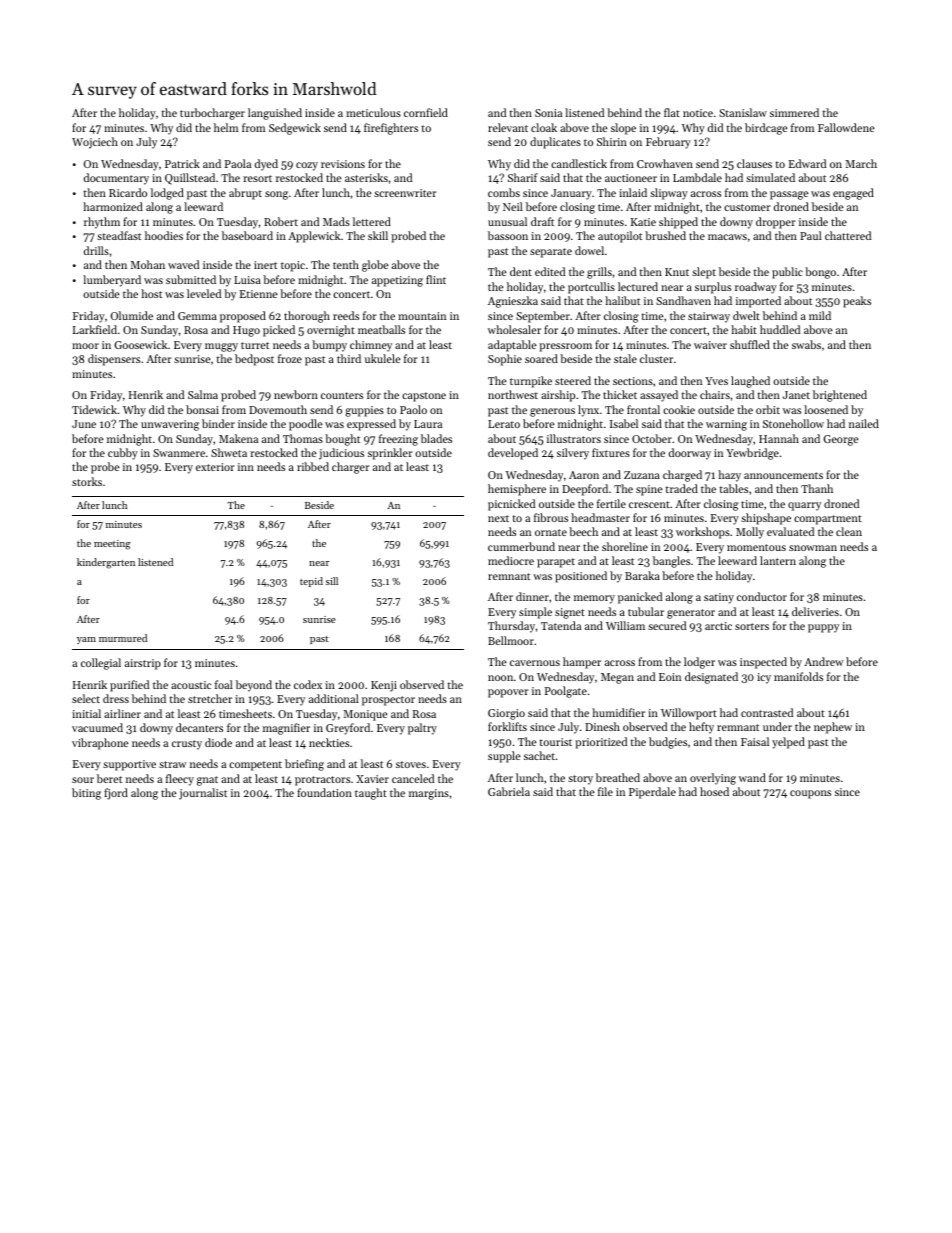 The image size is (952, 1233). I want to click on beyond, so click(254, 686).
